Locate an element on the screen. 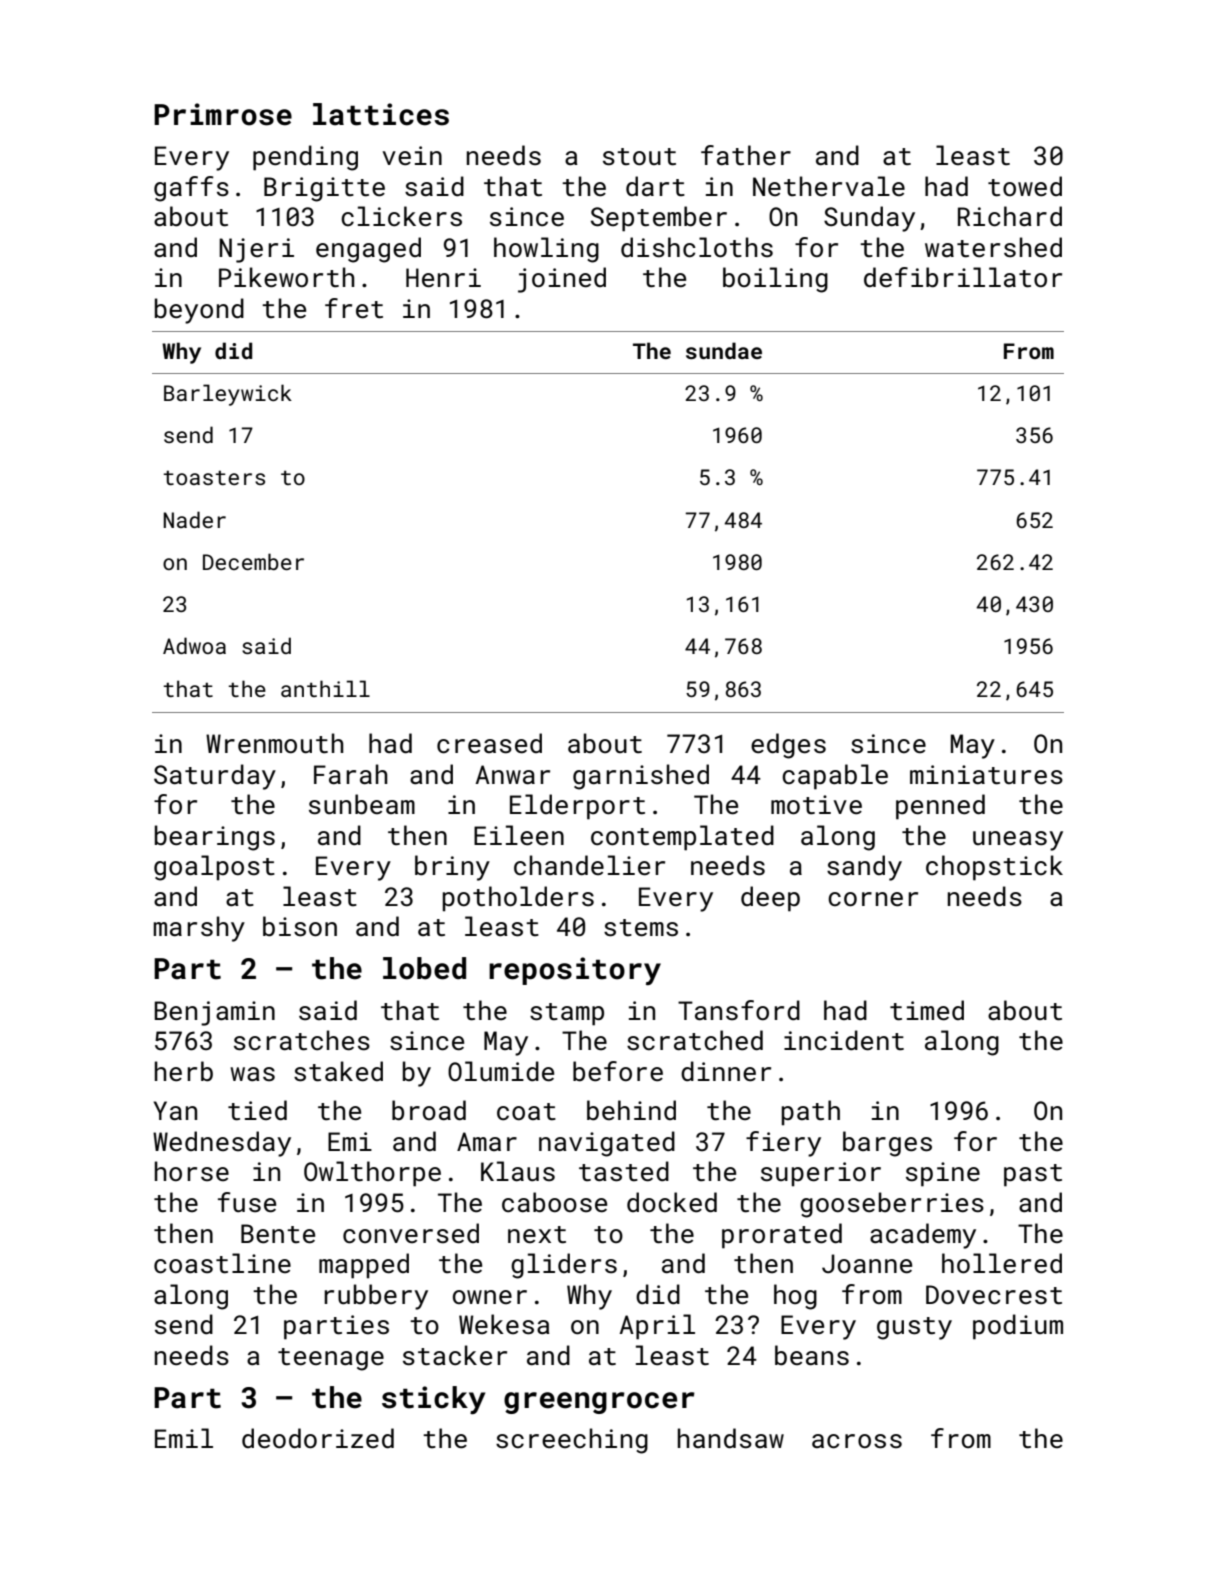  fret is located at coordinates (354, 308).
